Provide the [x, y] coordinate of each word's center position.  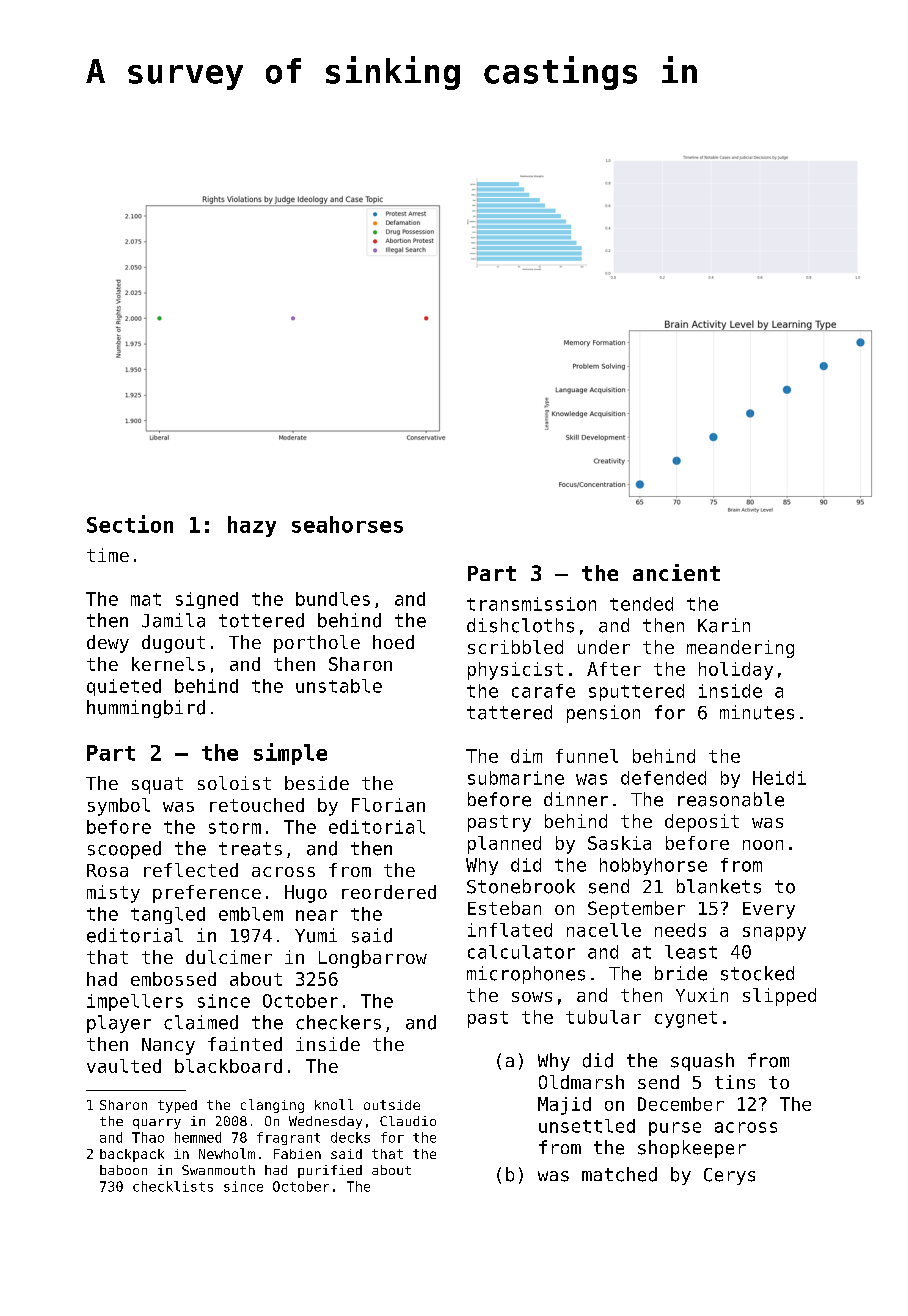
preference [207, 894]
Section [130, 524]
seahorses [347, 524]
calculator [521, 952]
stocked [757, 973]
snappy [774, 934]
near [317, 915]
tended [641, 604]
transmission [531, 604]
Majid [564, 1106]
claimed [201, 1022]
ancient [676, 572]
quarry [157, 1124]
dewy [108, 644]
